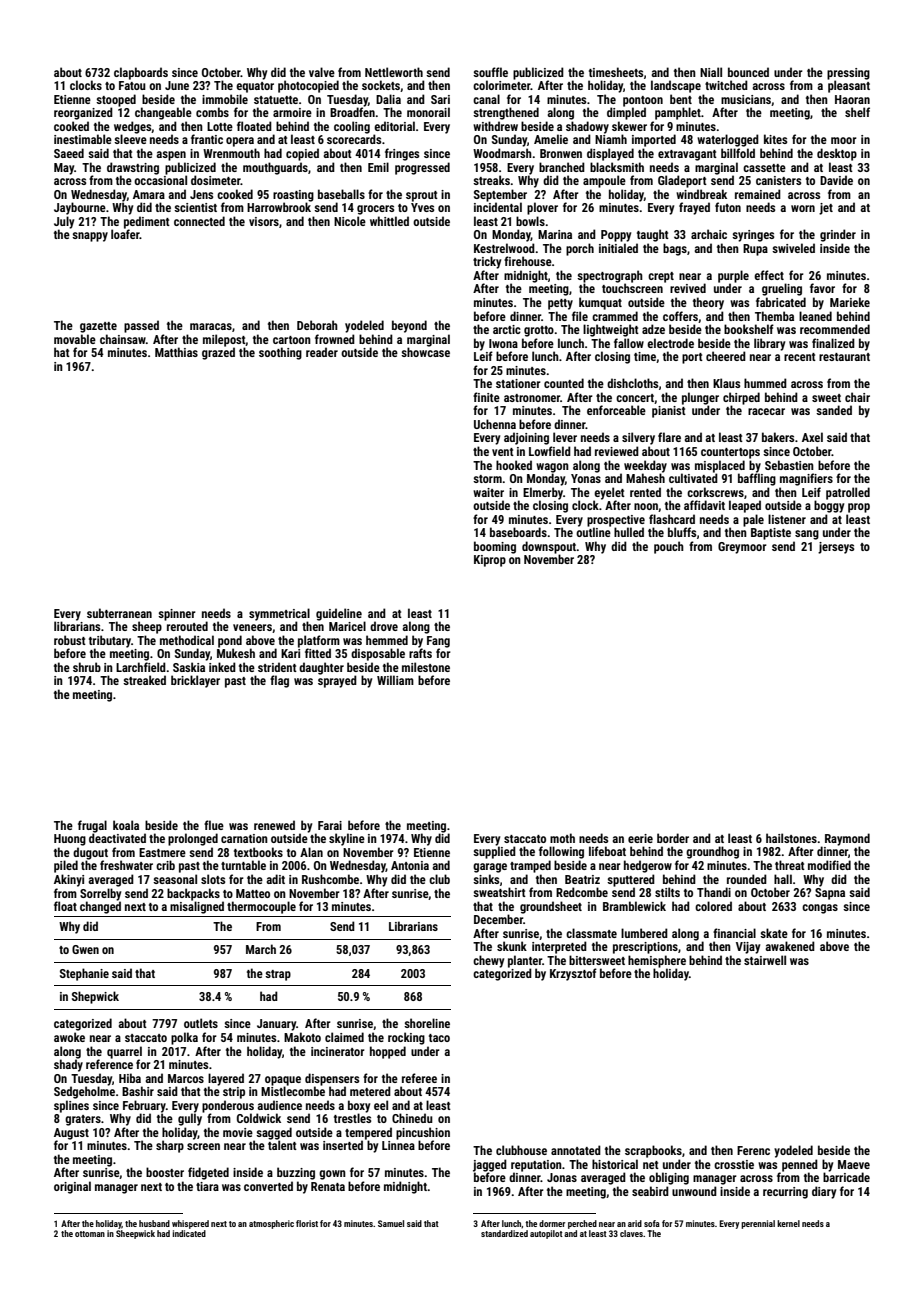 The image size is (924, 1308). I want to click on waterlogged, so click(728, 140).
